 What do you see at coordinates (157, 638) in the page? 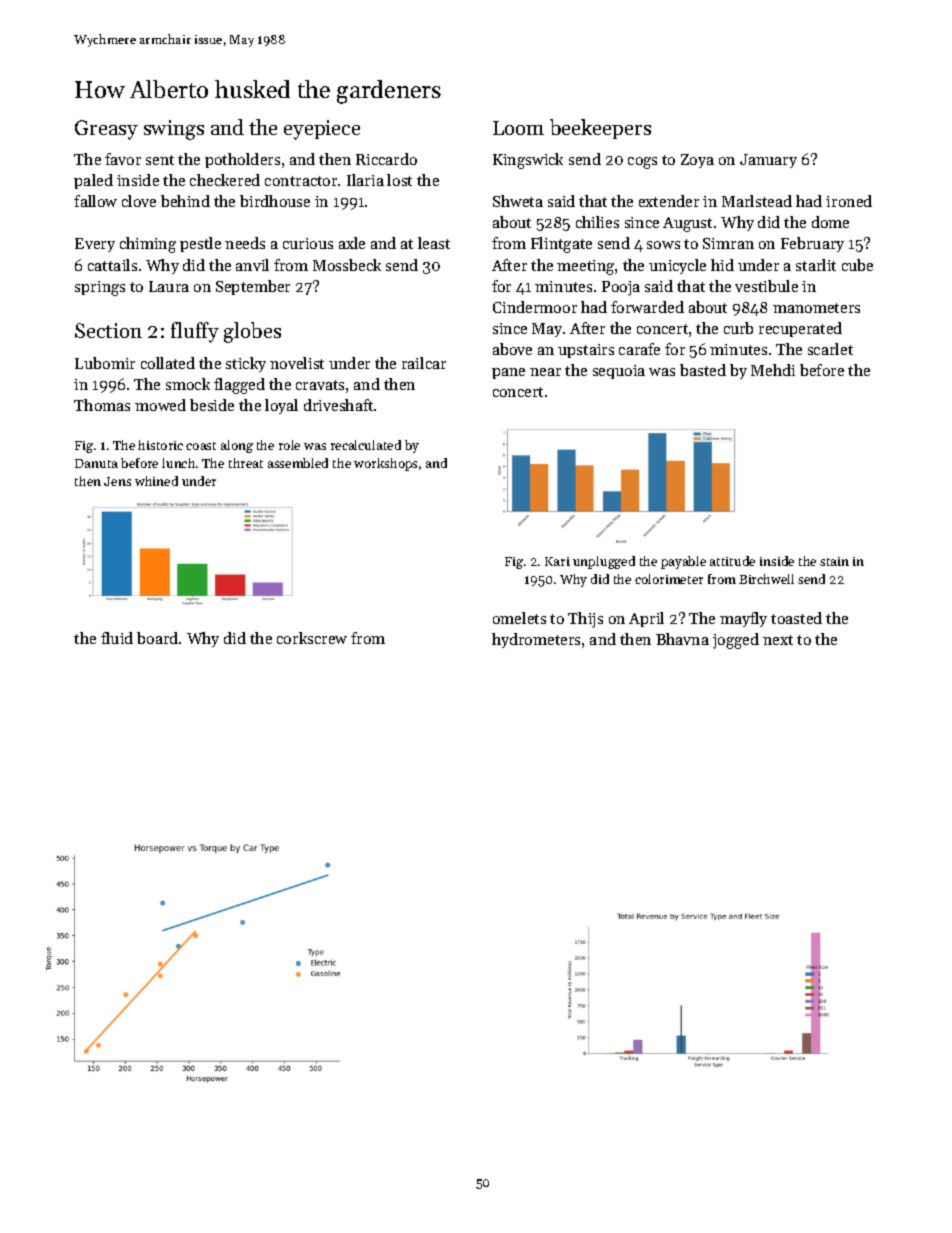
I see `board` at bounding box center [157, 638].
